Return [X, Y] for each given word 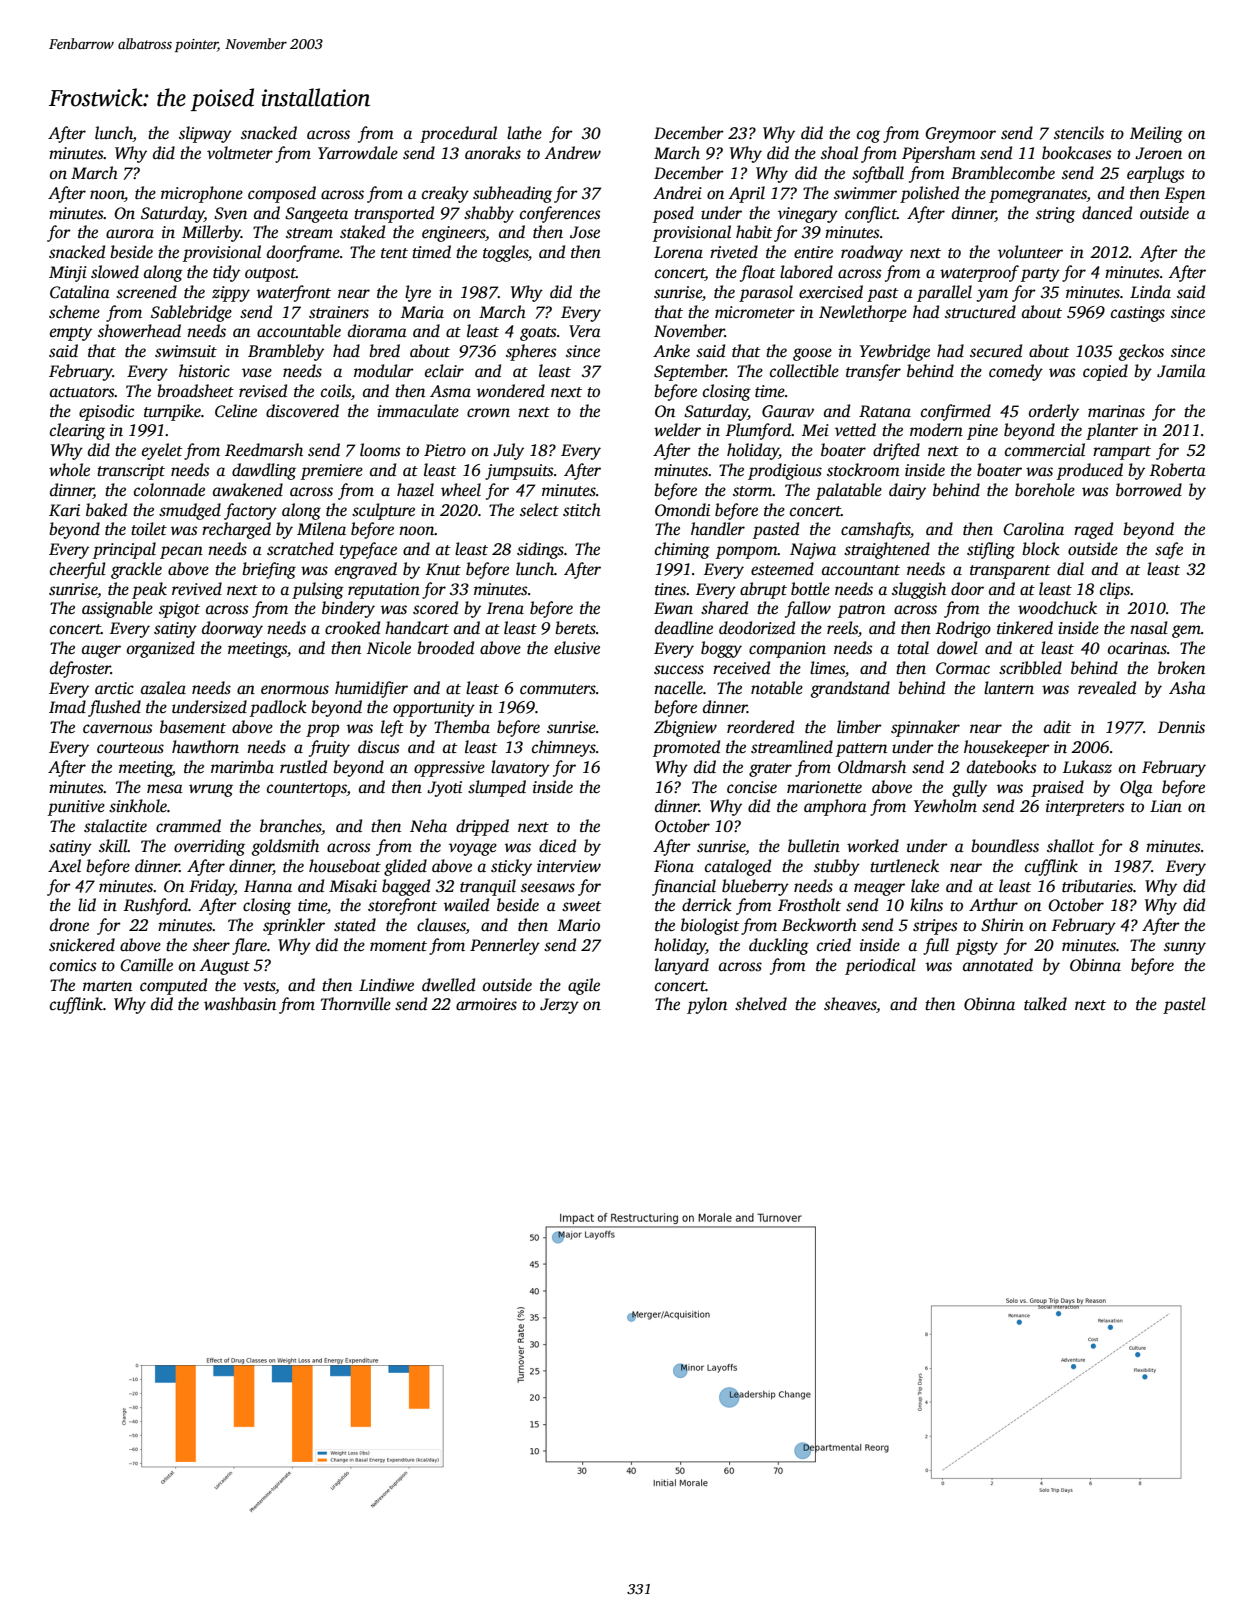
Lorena [678, 252]
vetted [855, 429]
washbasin [240, 1004]
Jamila [1181, 371]
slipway [205, 134]
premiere [332, 472]
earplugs [1156, 174]
